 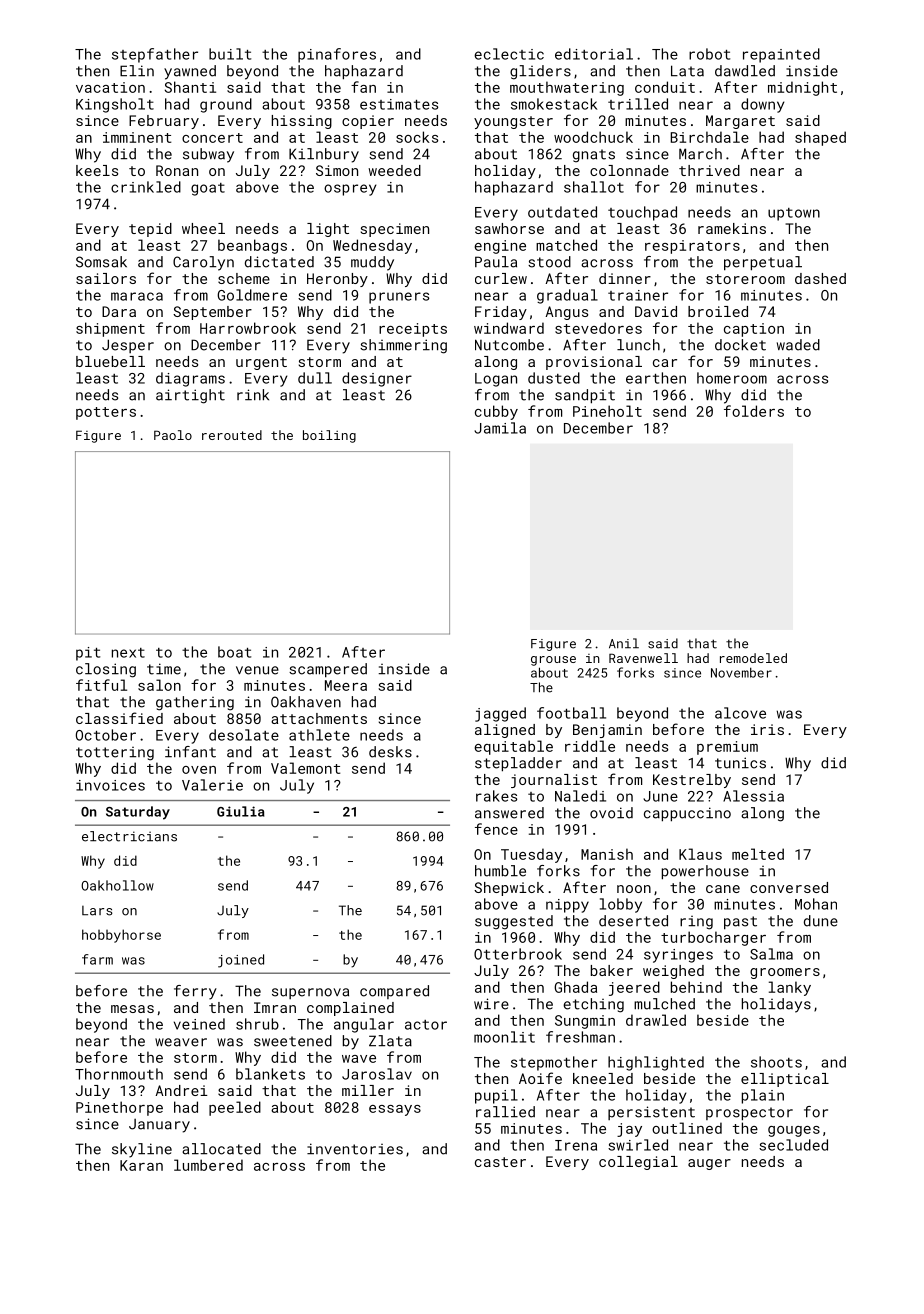 What do you see at coordinates (607, 411) in the document?
I see `Pineholt` at bounding box center [607, 411].
